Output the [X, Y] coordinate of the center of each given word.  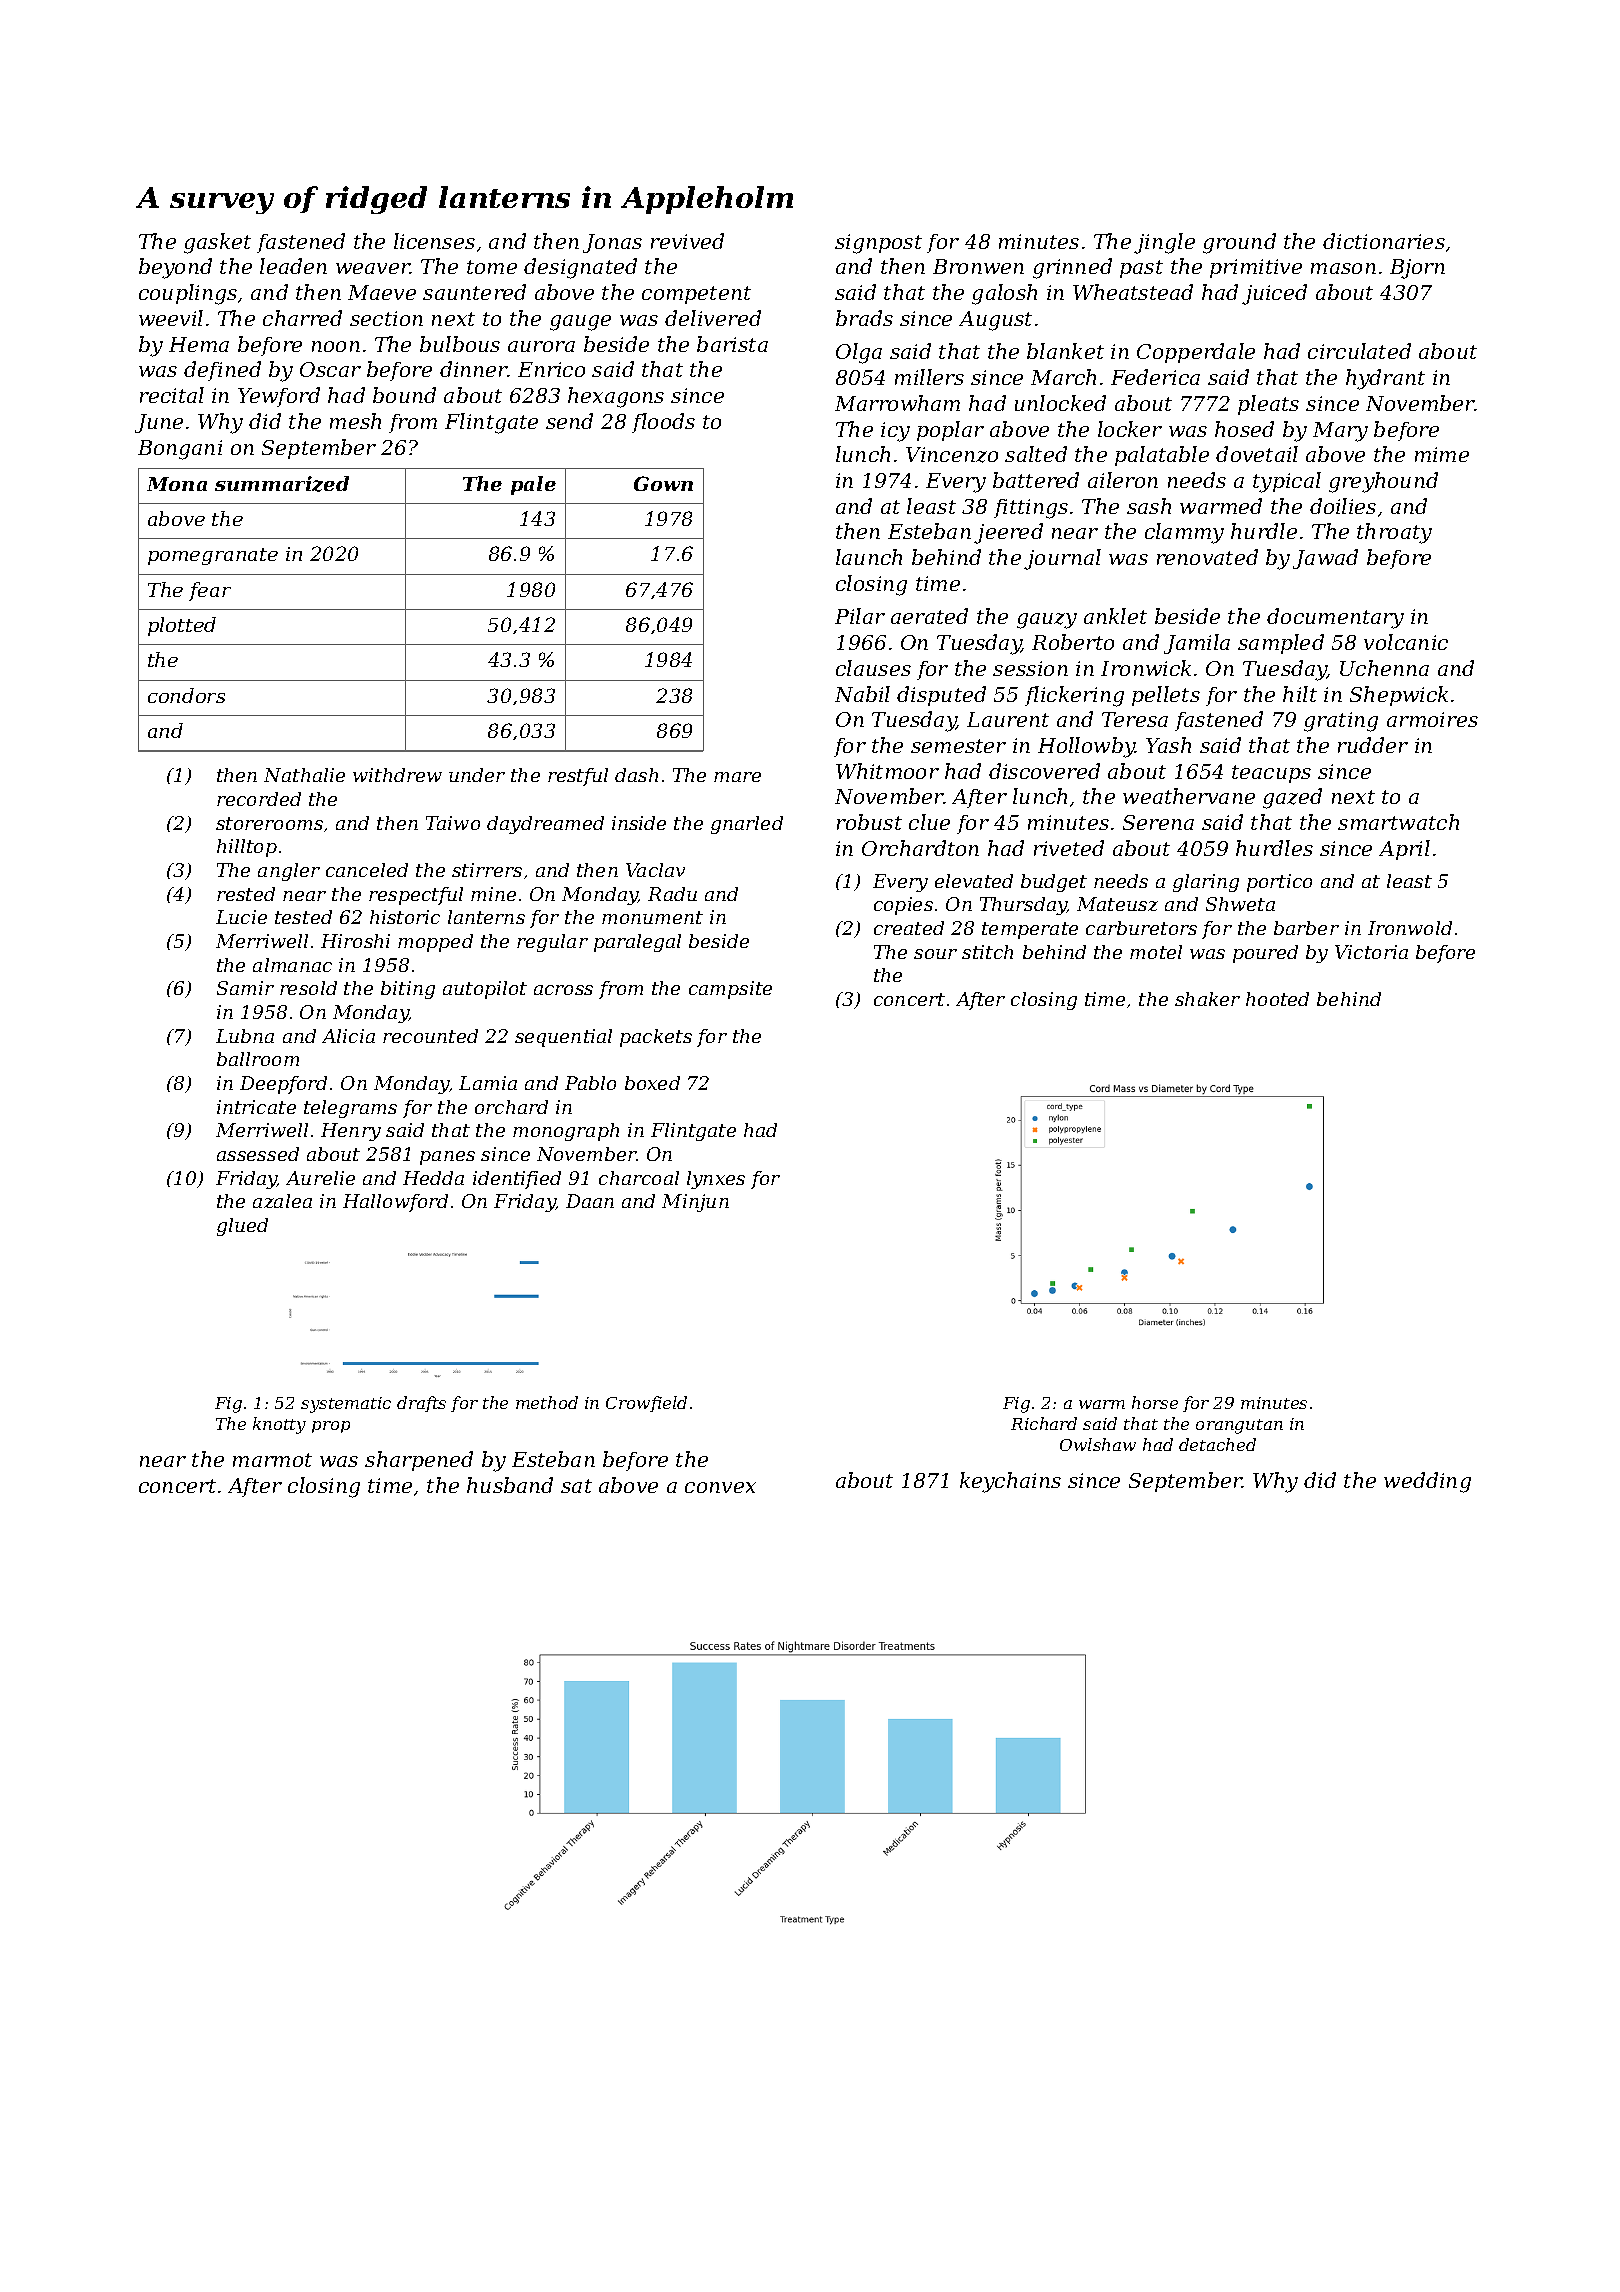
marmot [272, 1460]
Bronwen [978, 266]
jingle [1164, 243]
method [547, 1402]
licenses [434, 241]
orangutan [1239, 1426]
